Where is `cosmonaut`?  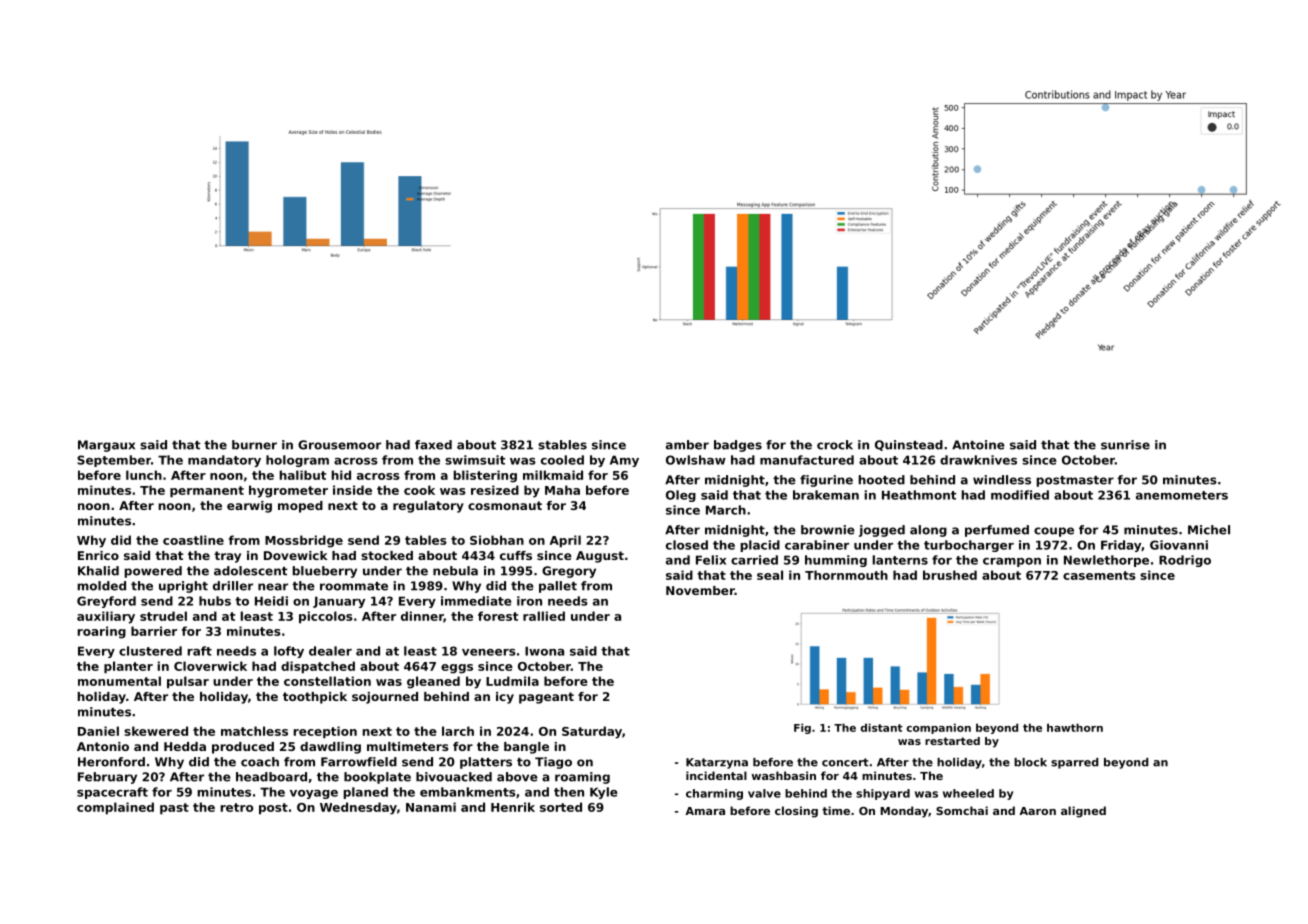
cosmonaut is located at coordinates (505, 505).
